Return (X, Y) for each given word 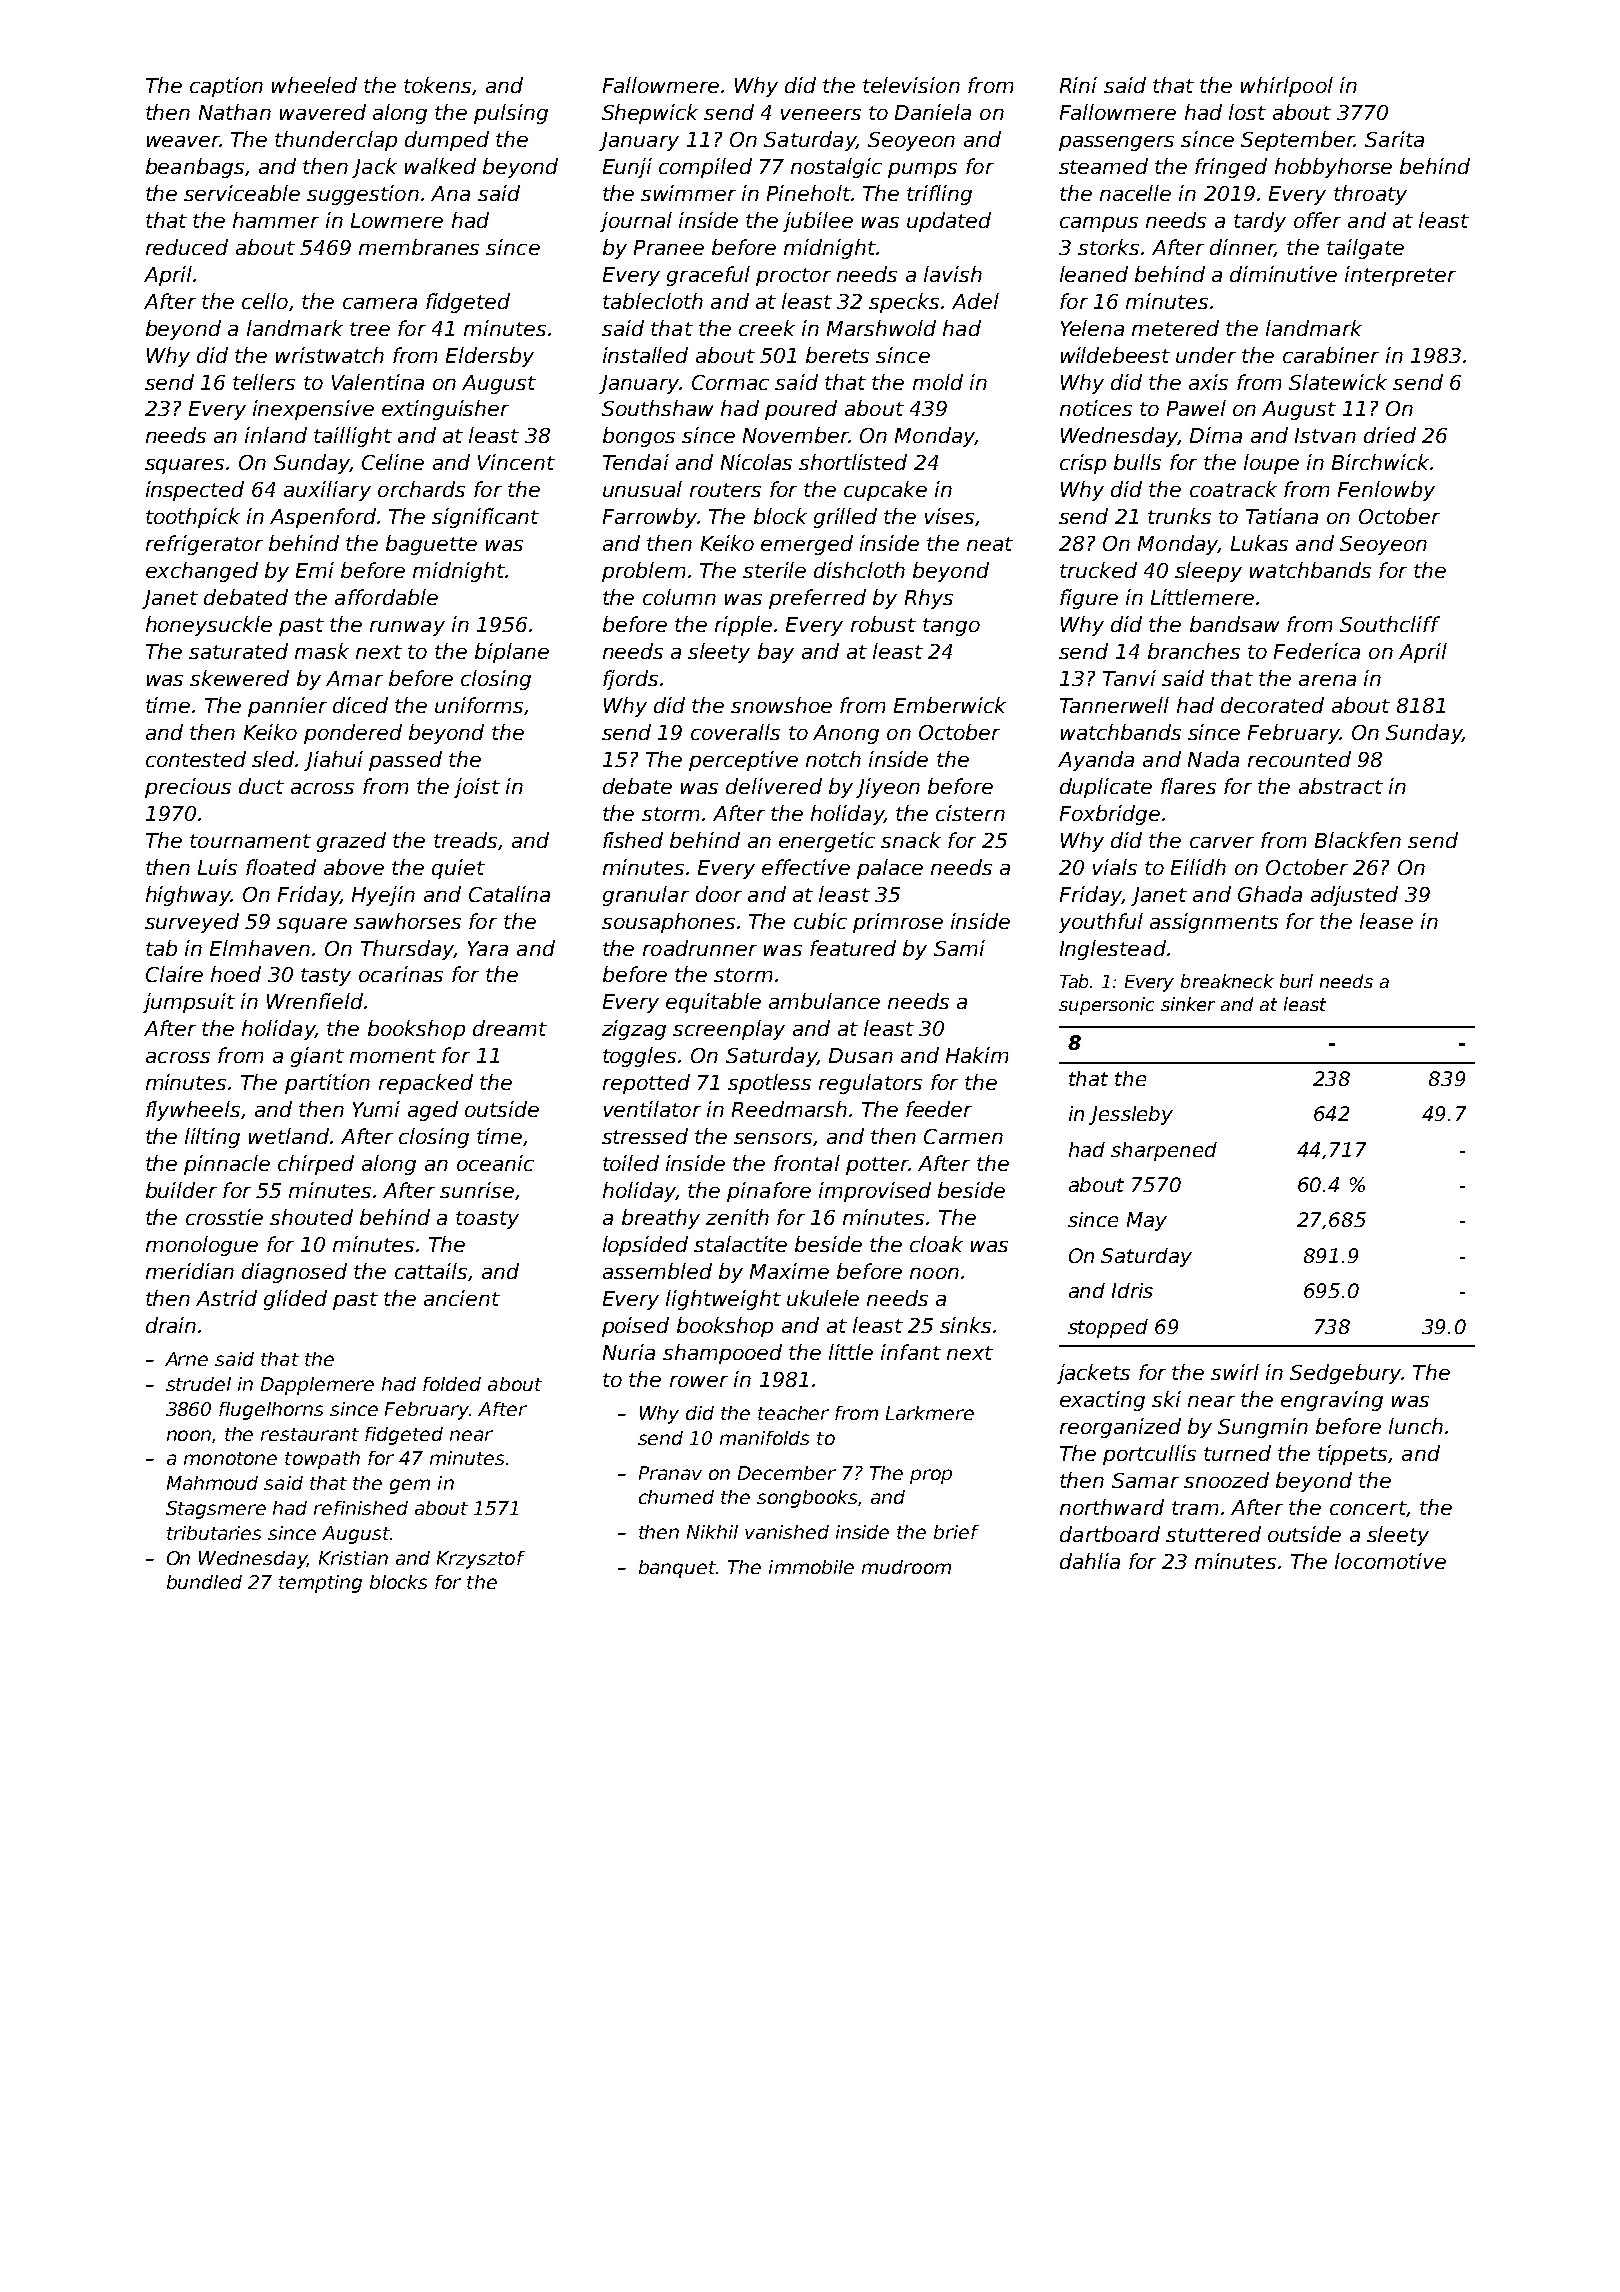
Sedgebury (1345, 1374)
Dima (1216, 435)
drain (171, 1325)
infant (911, 1352)
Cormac (730, 382)
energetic (827, 842)
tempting (320, 1584)
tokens (437, 85)
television (911, 85)
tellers (264, 382)
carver (1222, 842)
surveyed (192, 923)
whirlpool (1287, 87)
